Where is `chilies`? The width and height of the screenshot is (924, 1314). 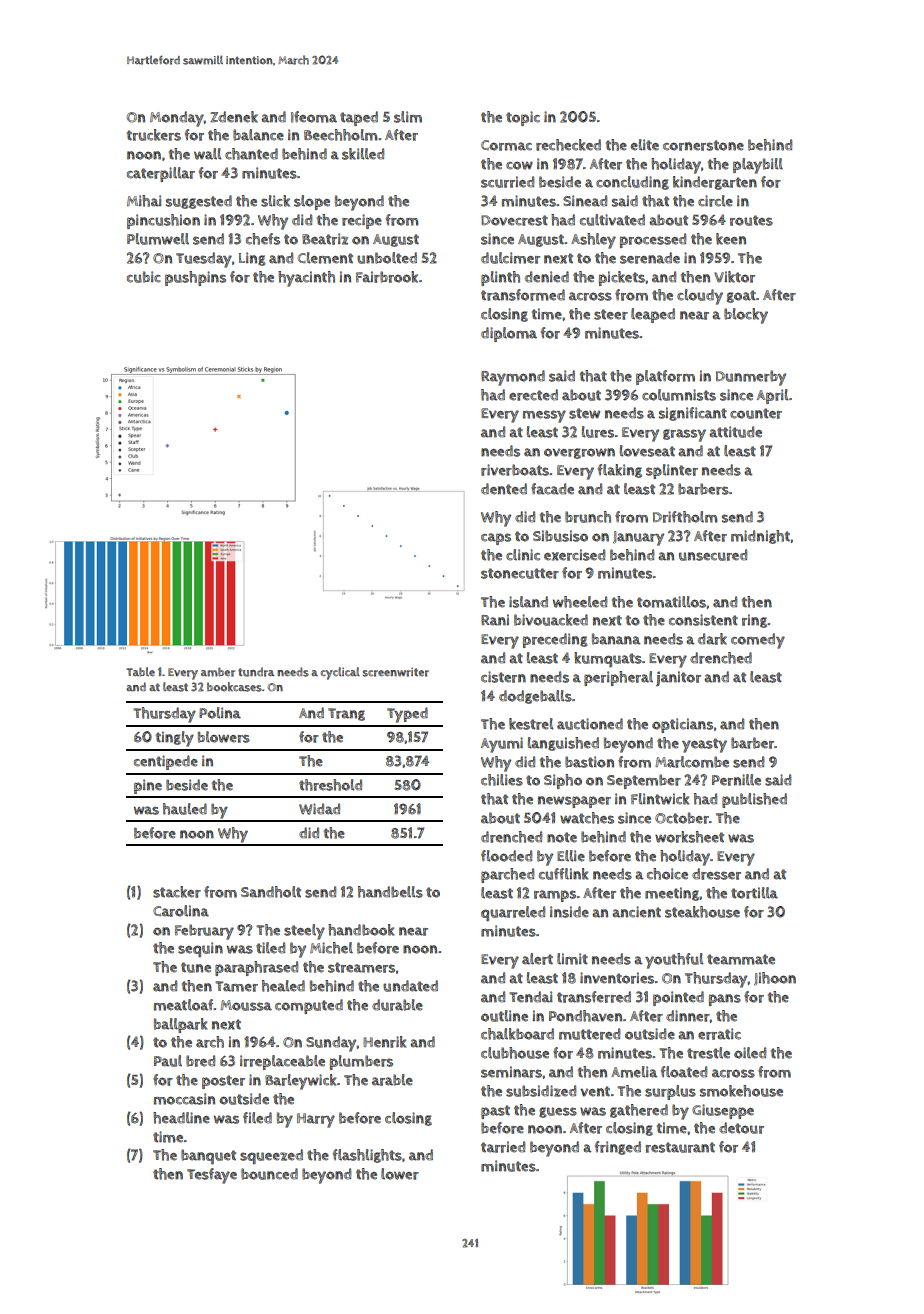 chilies is located at coordinates (502, 780).
